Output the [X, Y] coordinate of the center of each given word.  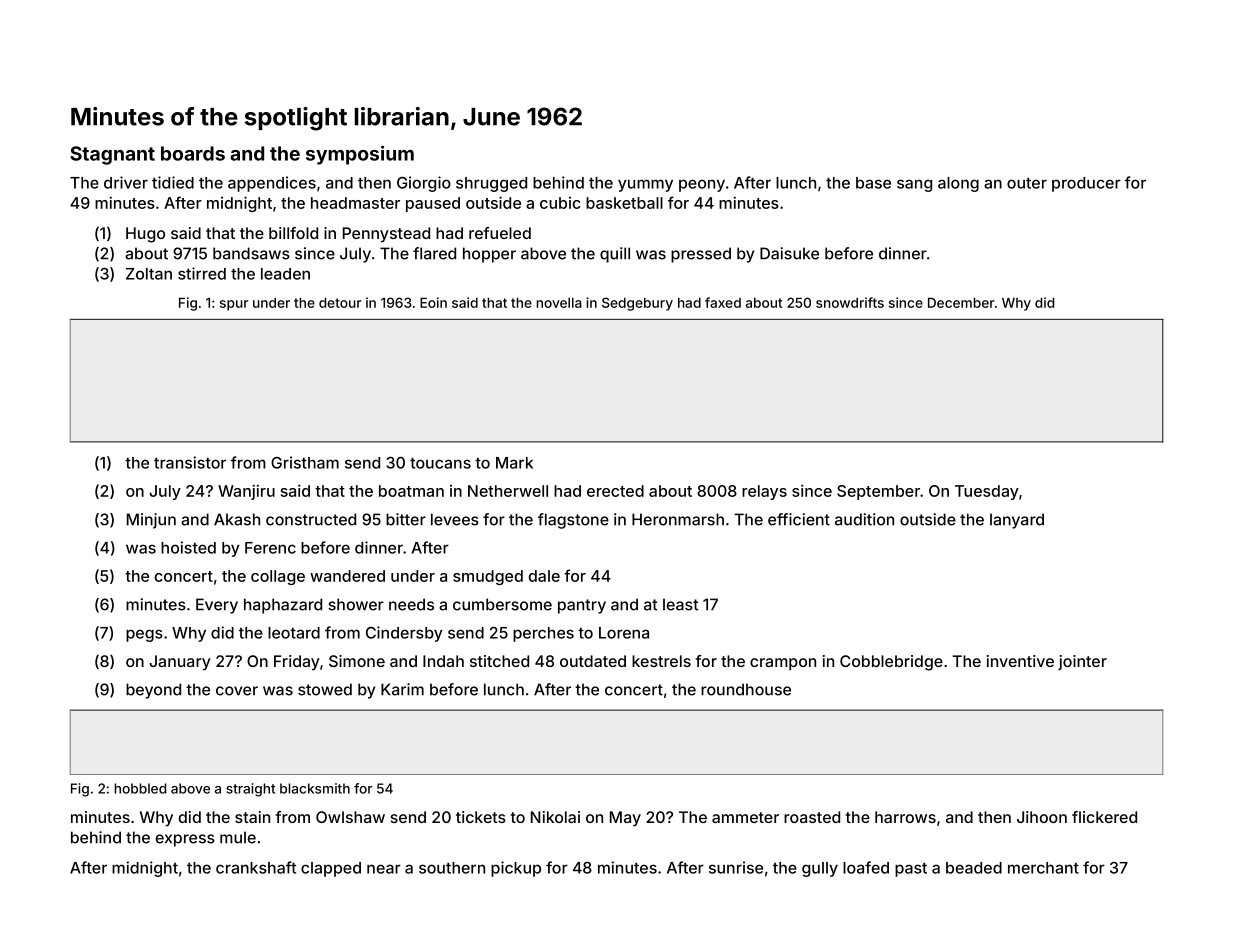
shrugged [491, 184]
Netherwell [508, 491]
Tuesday [987, 492]
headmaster [355, 203]
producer [1086, 184]
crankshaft [256, 867]
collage [278, 577]
